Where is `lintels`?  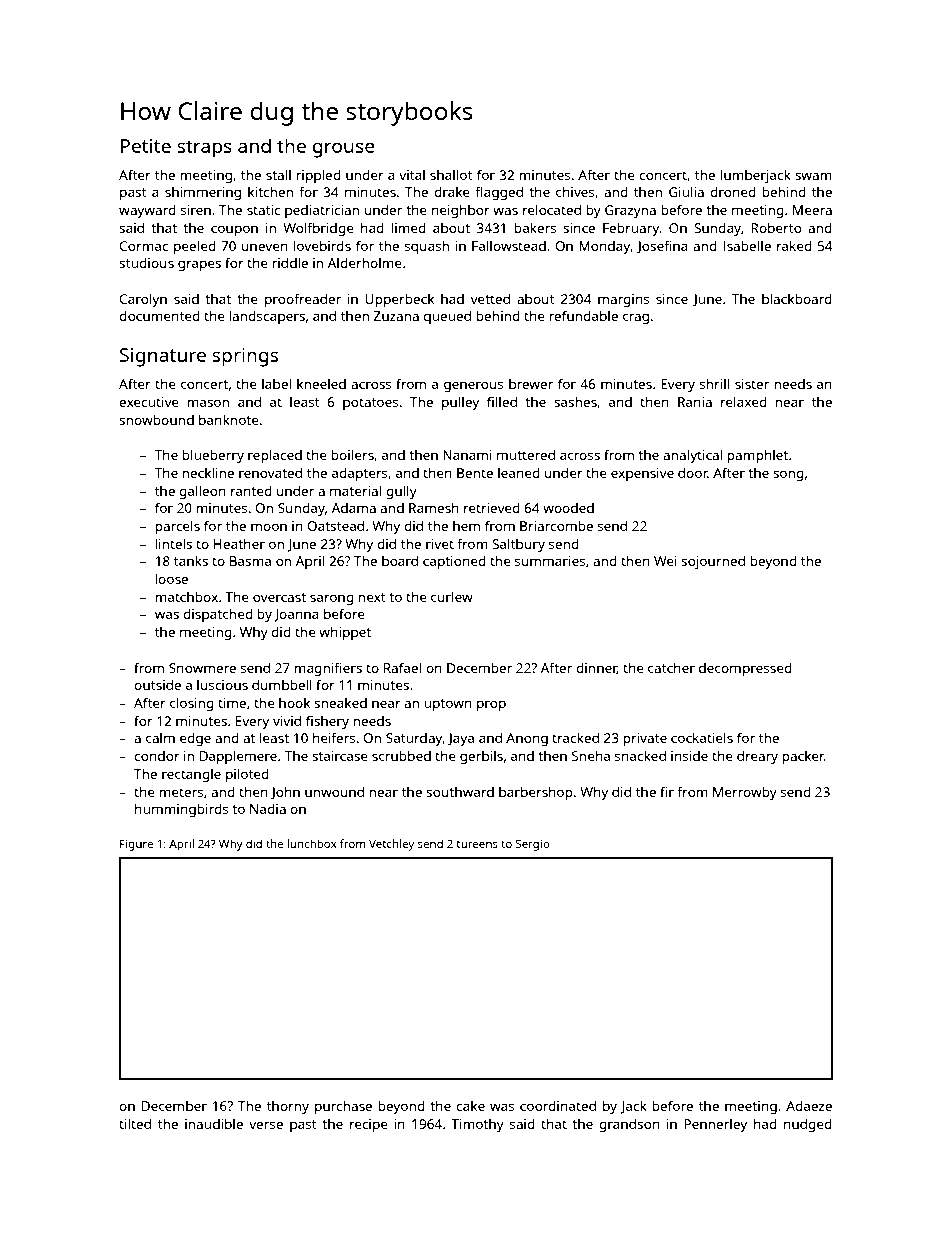 lintels is located at coordinates (173, 543).
